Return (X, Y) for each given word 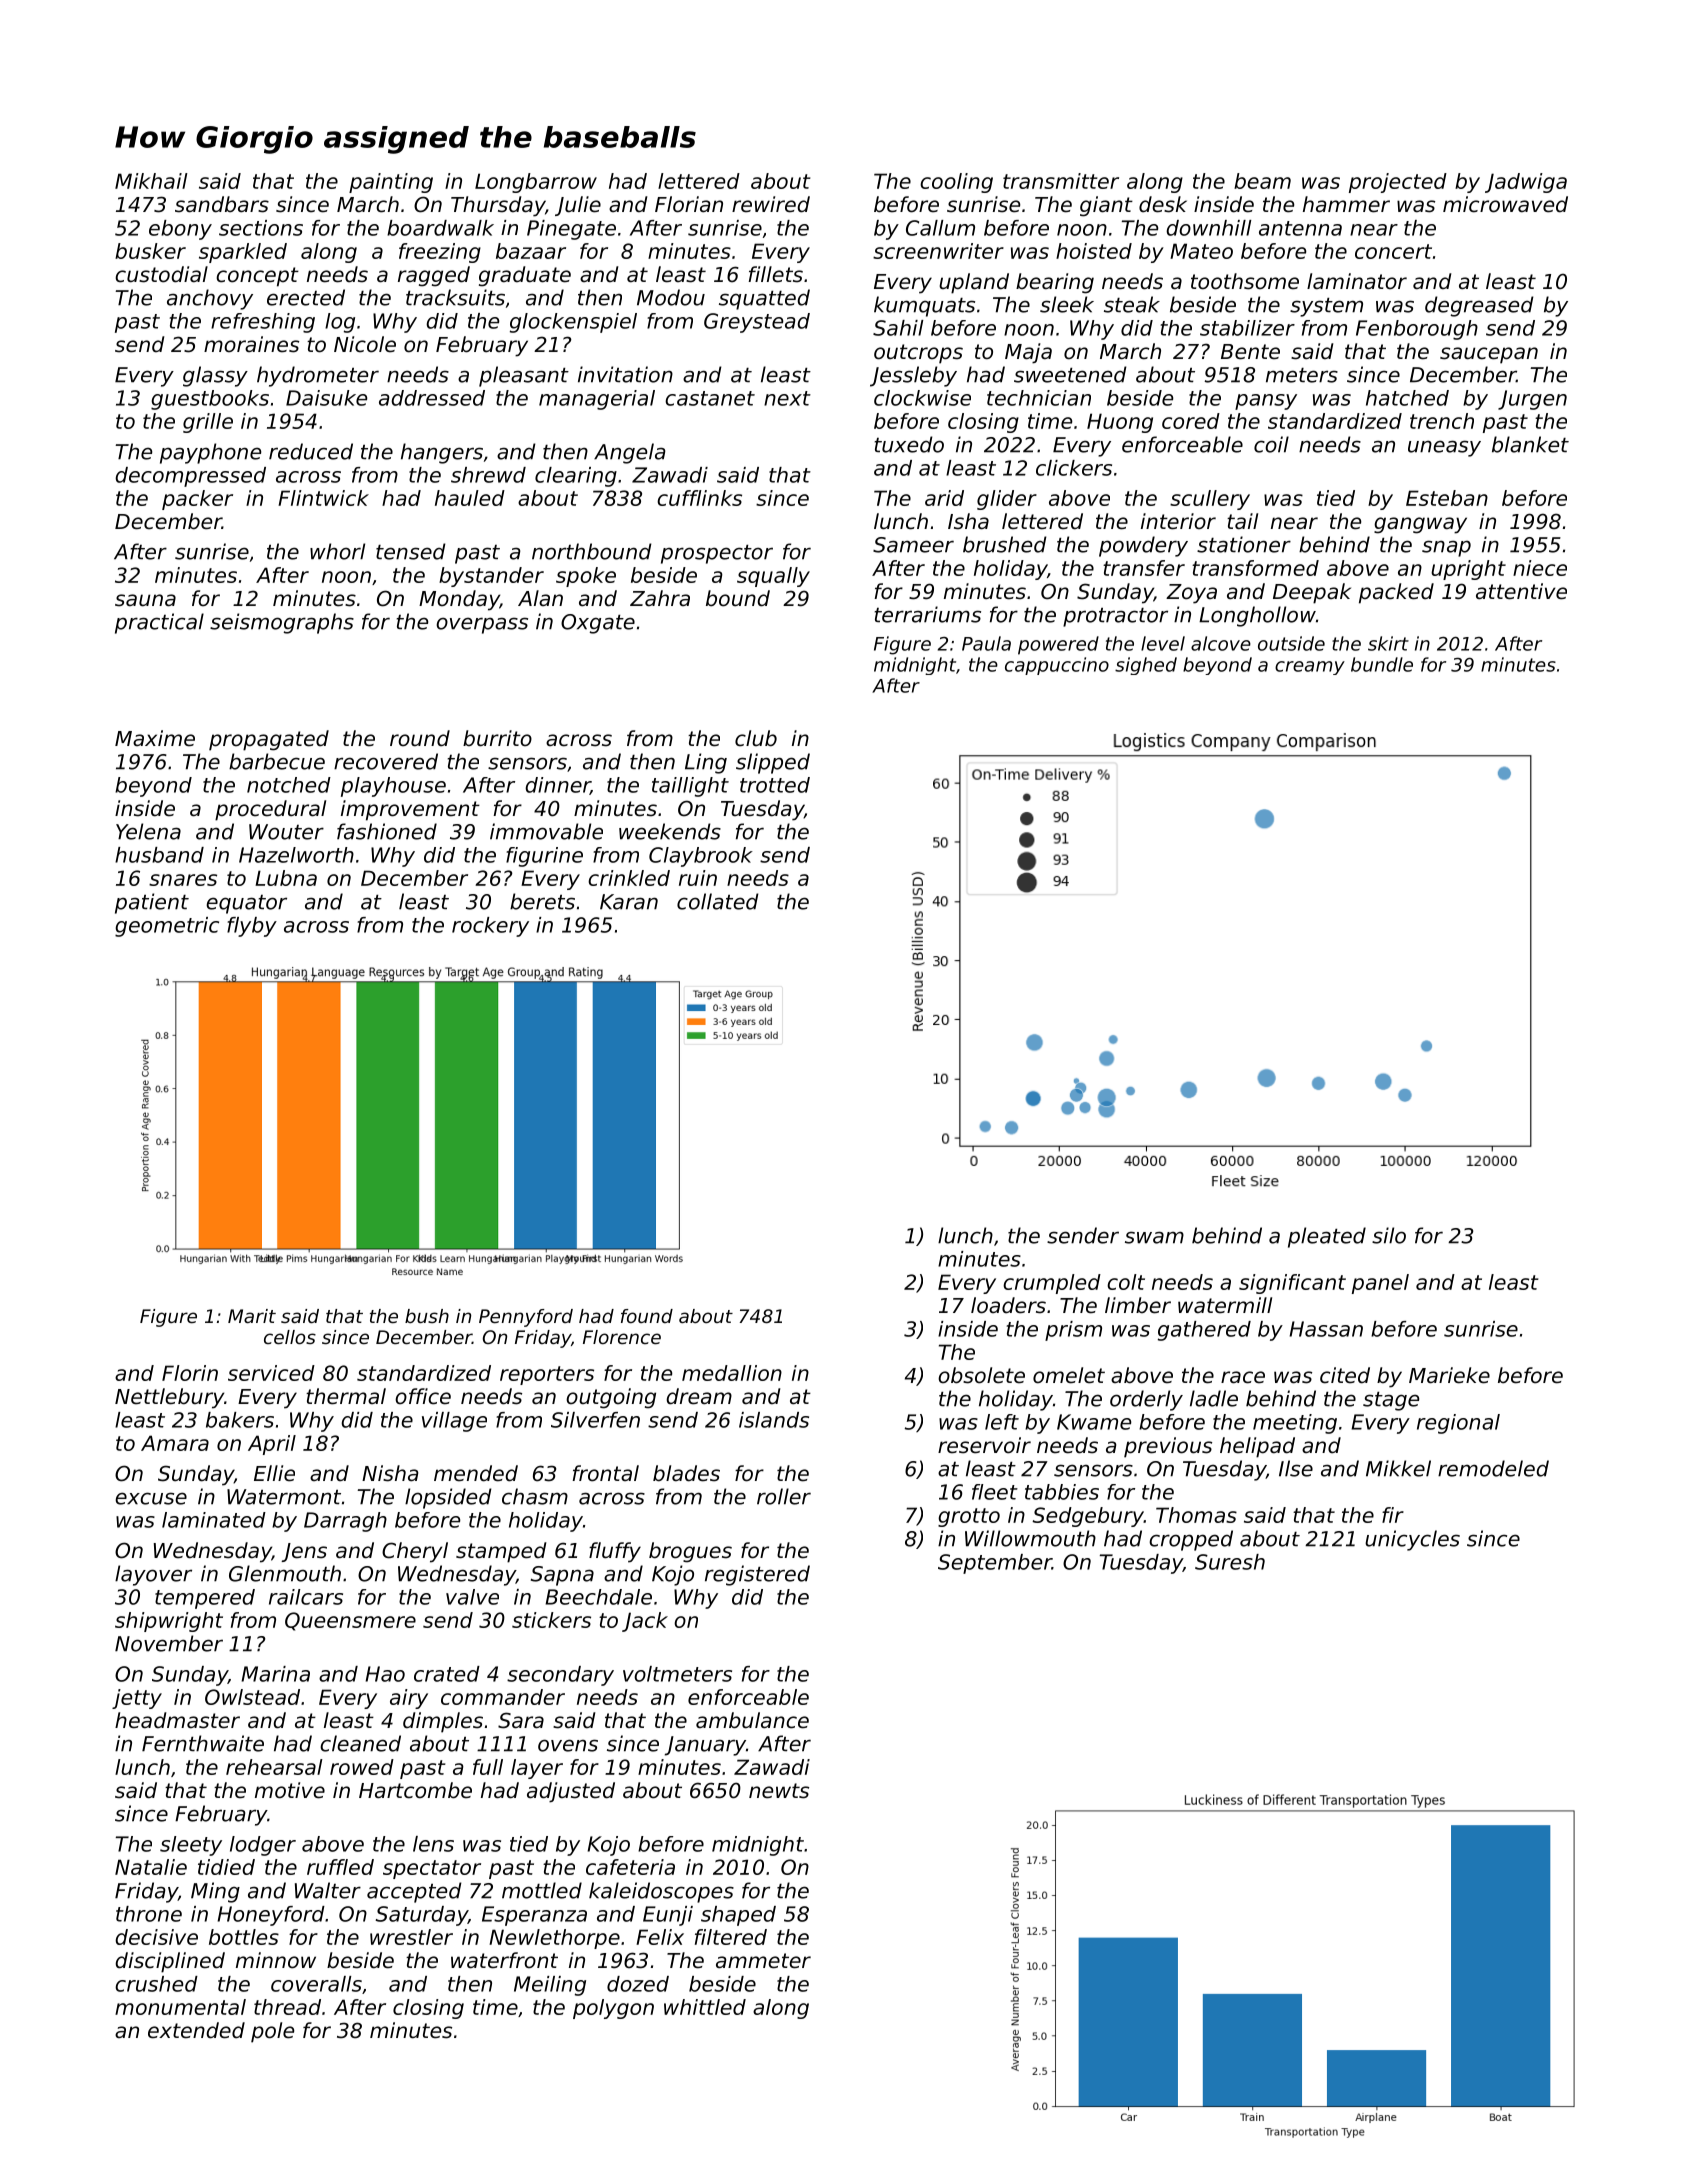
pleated (1327, 1237)
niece (1540, 568)
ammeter (763, 1961)
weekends (670, 831)
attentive (1521, 591)
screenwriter (938, 251)
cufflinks (699, 498)
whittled (705, 2007)
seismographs (282, 623)
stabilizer (1247, 328)
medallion (732, 1373)
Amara (175, 1443)
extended (196, 2030)
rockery (490, 927)
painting (391, 183)
